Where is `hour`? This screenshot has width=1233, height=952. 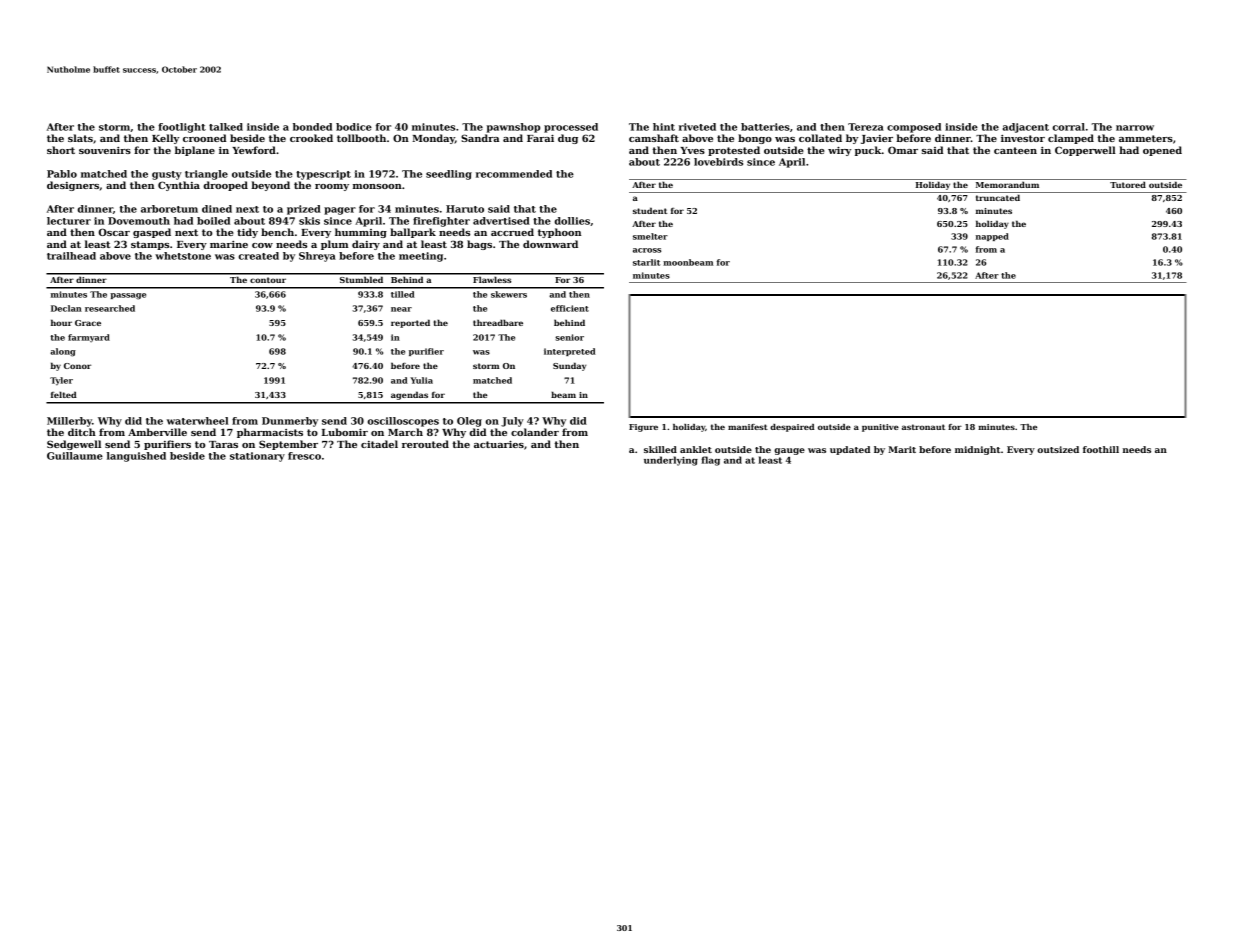 hour is located at coordinates (61, 322).
